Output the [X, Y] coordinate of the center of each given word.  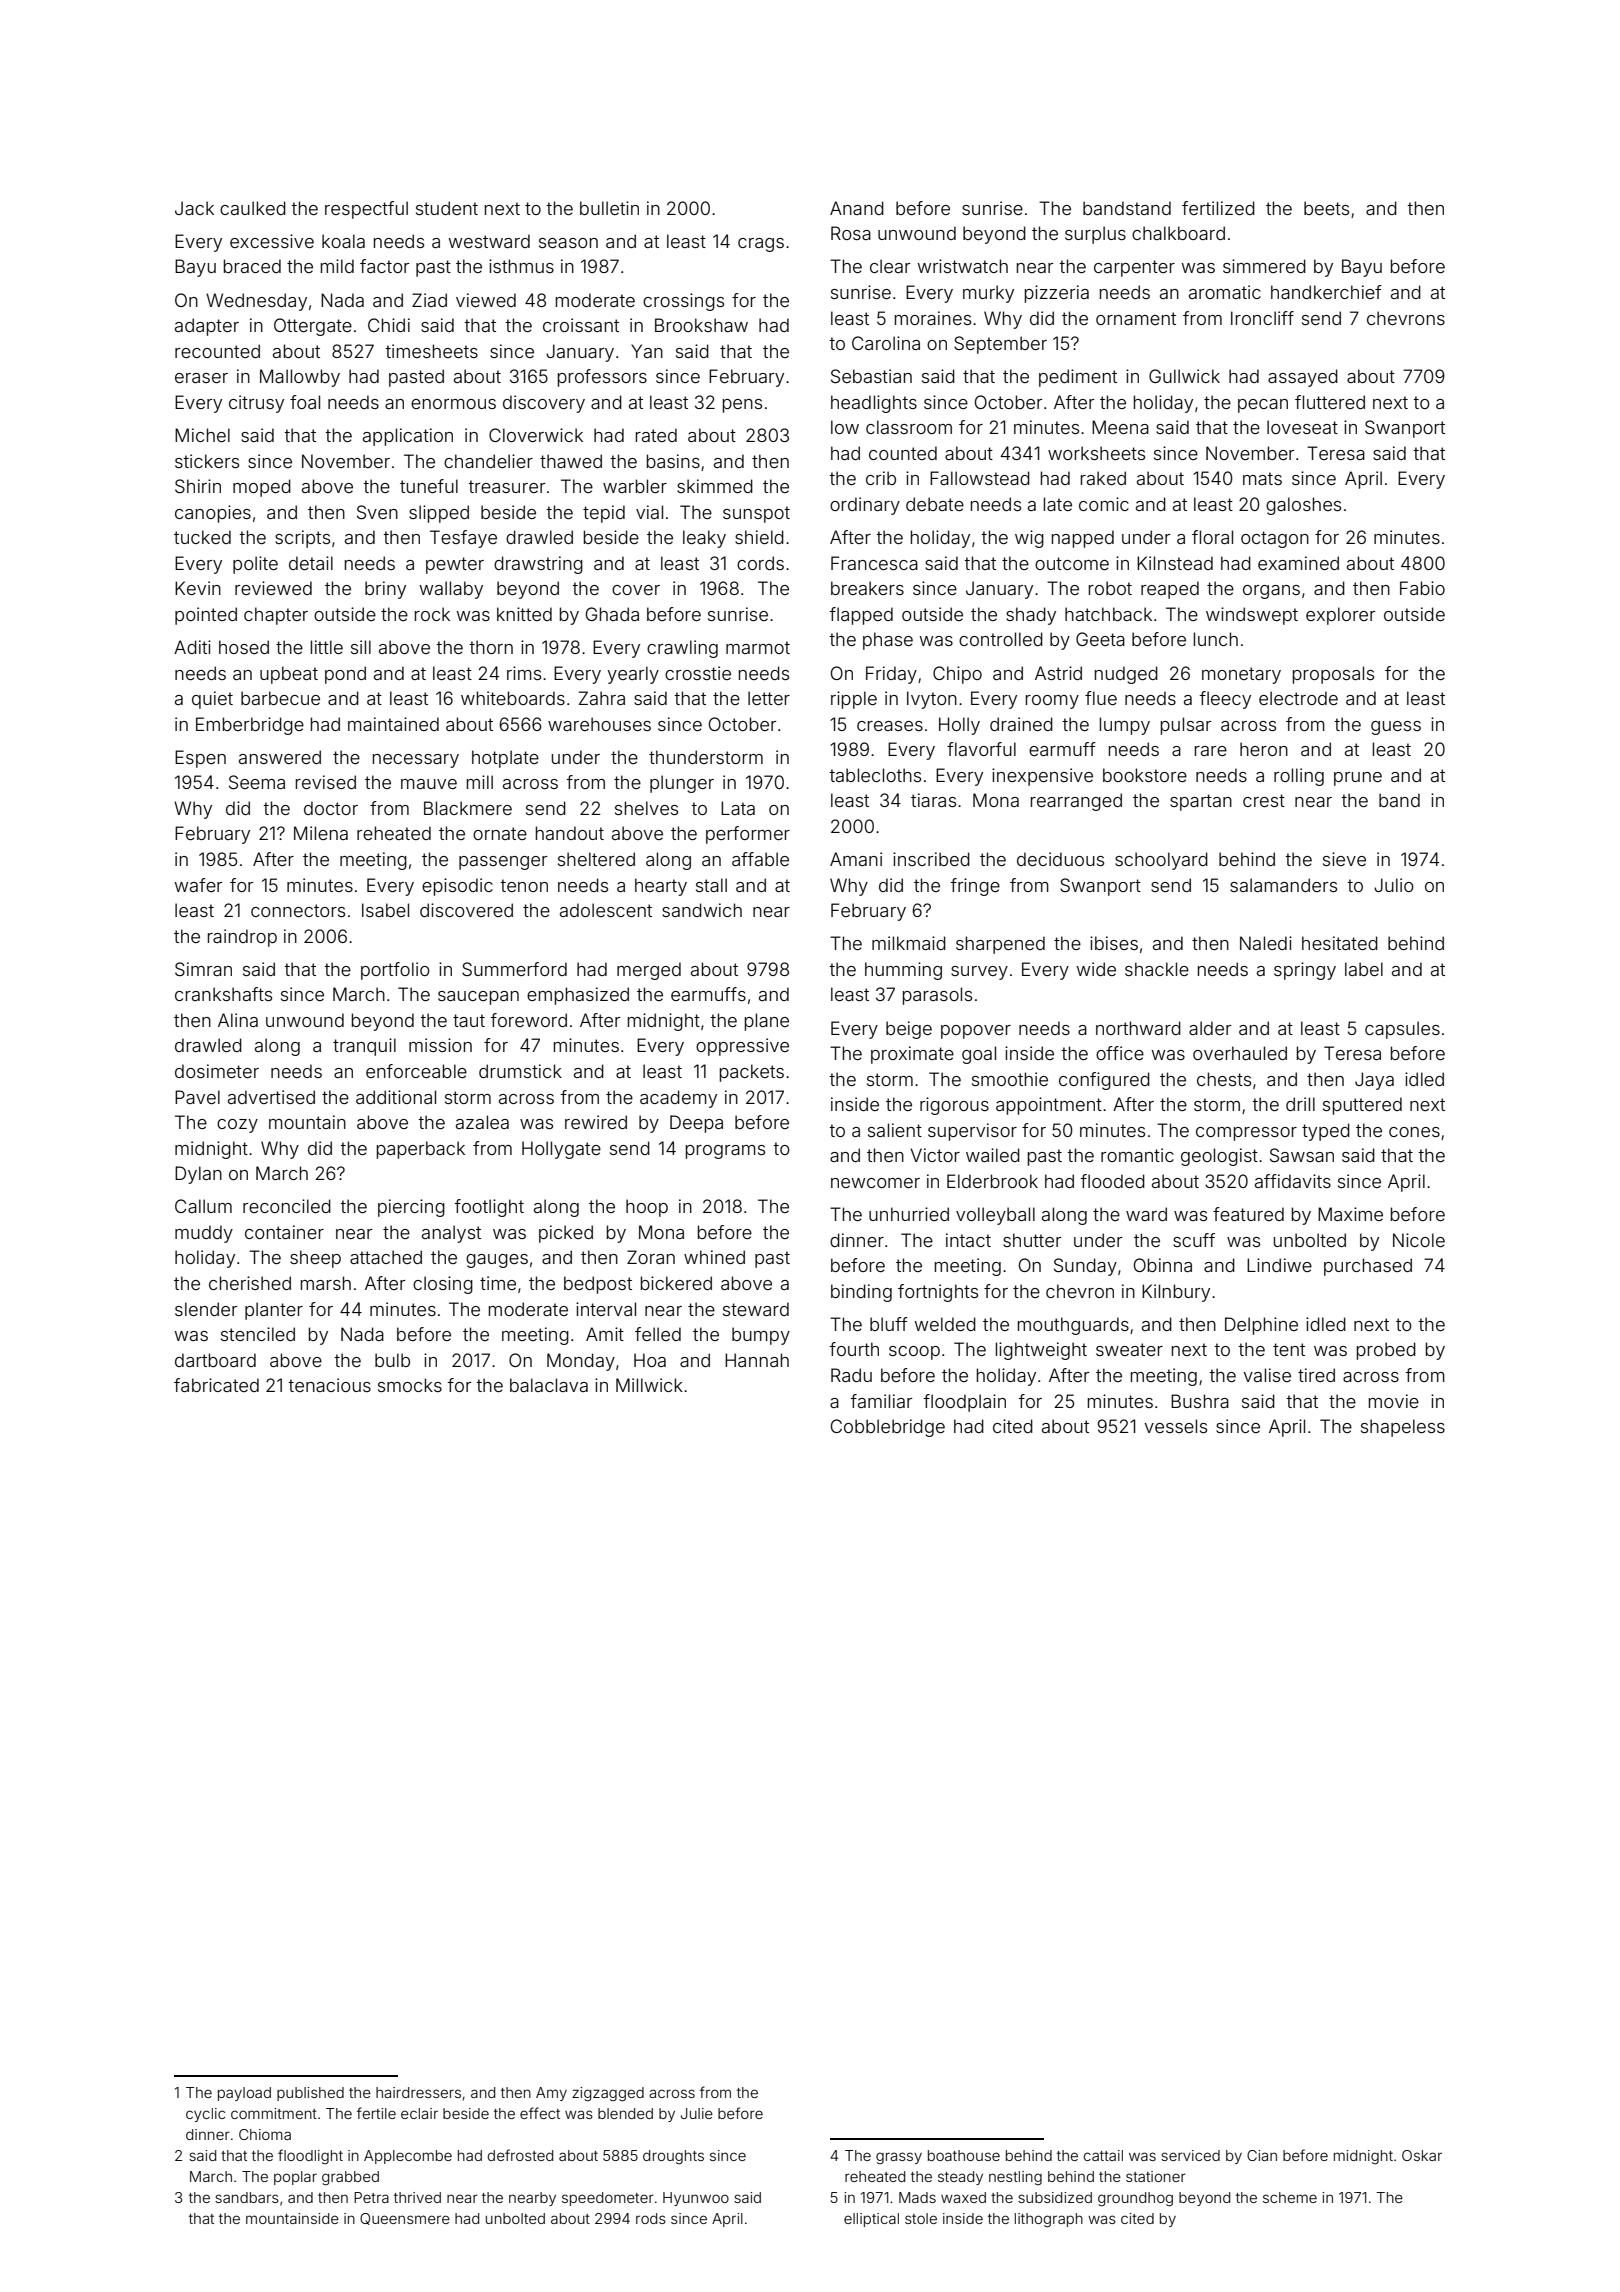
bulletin [609, 208]
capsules [1402, 1030]
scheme [1290, 2197]
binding [861, 1293]
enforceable [416, 1071]
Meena [1120, 427]
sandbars [247, 2197]
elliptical [871, 2220]
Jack [194, 208]
